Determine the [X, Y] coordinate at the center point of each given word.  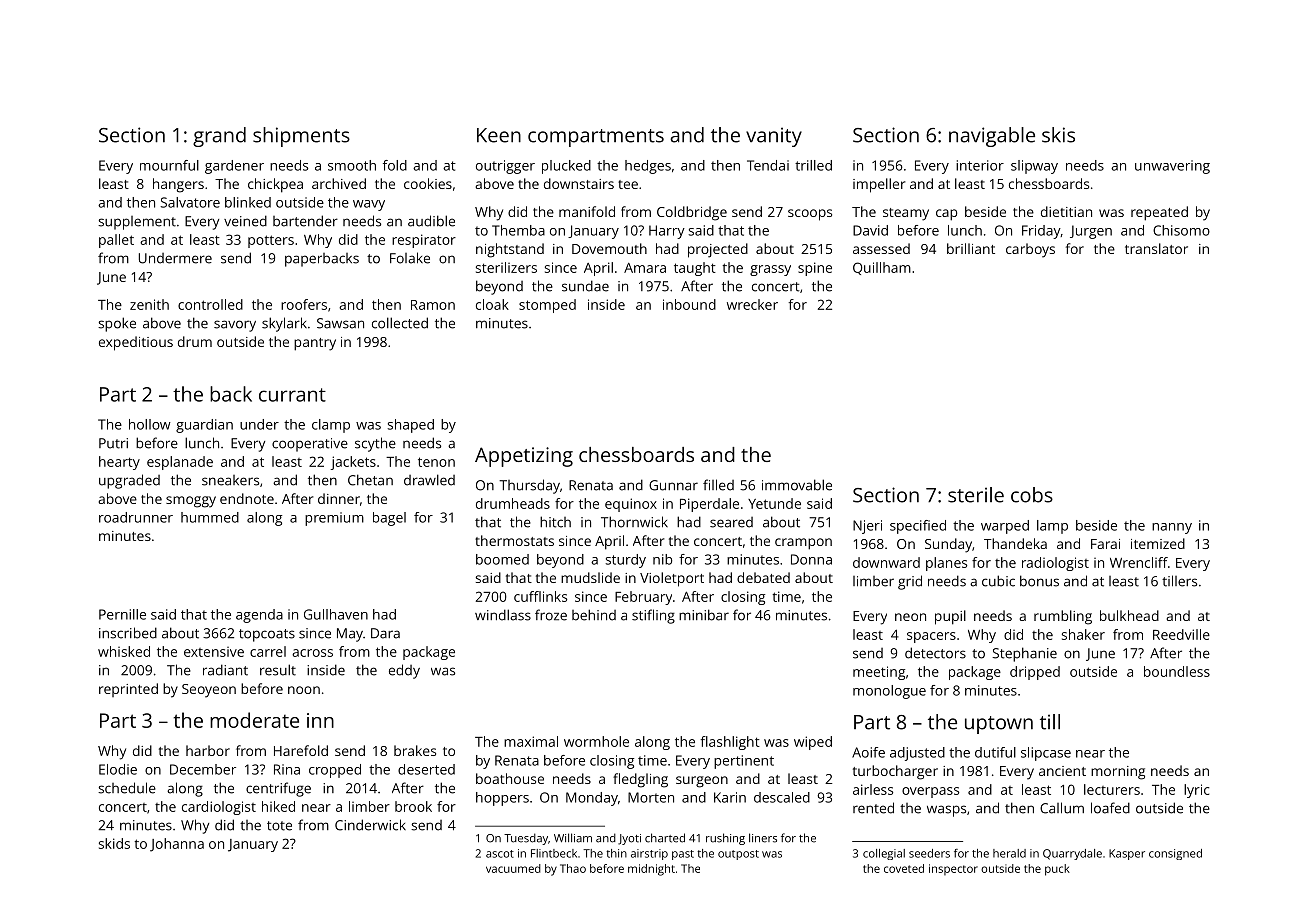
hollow [150, 424]
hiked [278, 806]
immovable [797, 485]
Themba [518, 230]
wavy [369, 205]
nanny [1172, 528]
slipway [1034, 167]
